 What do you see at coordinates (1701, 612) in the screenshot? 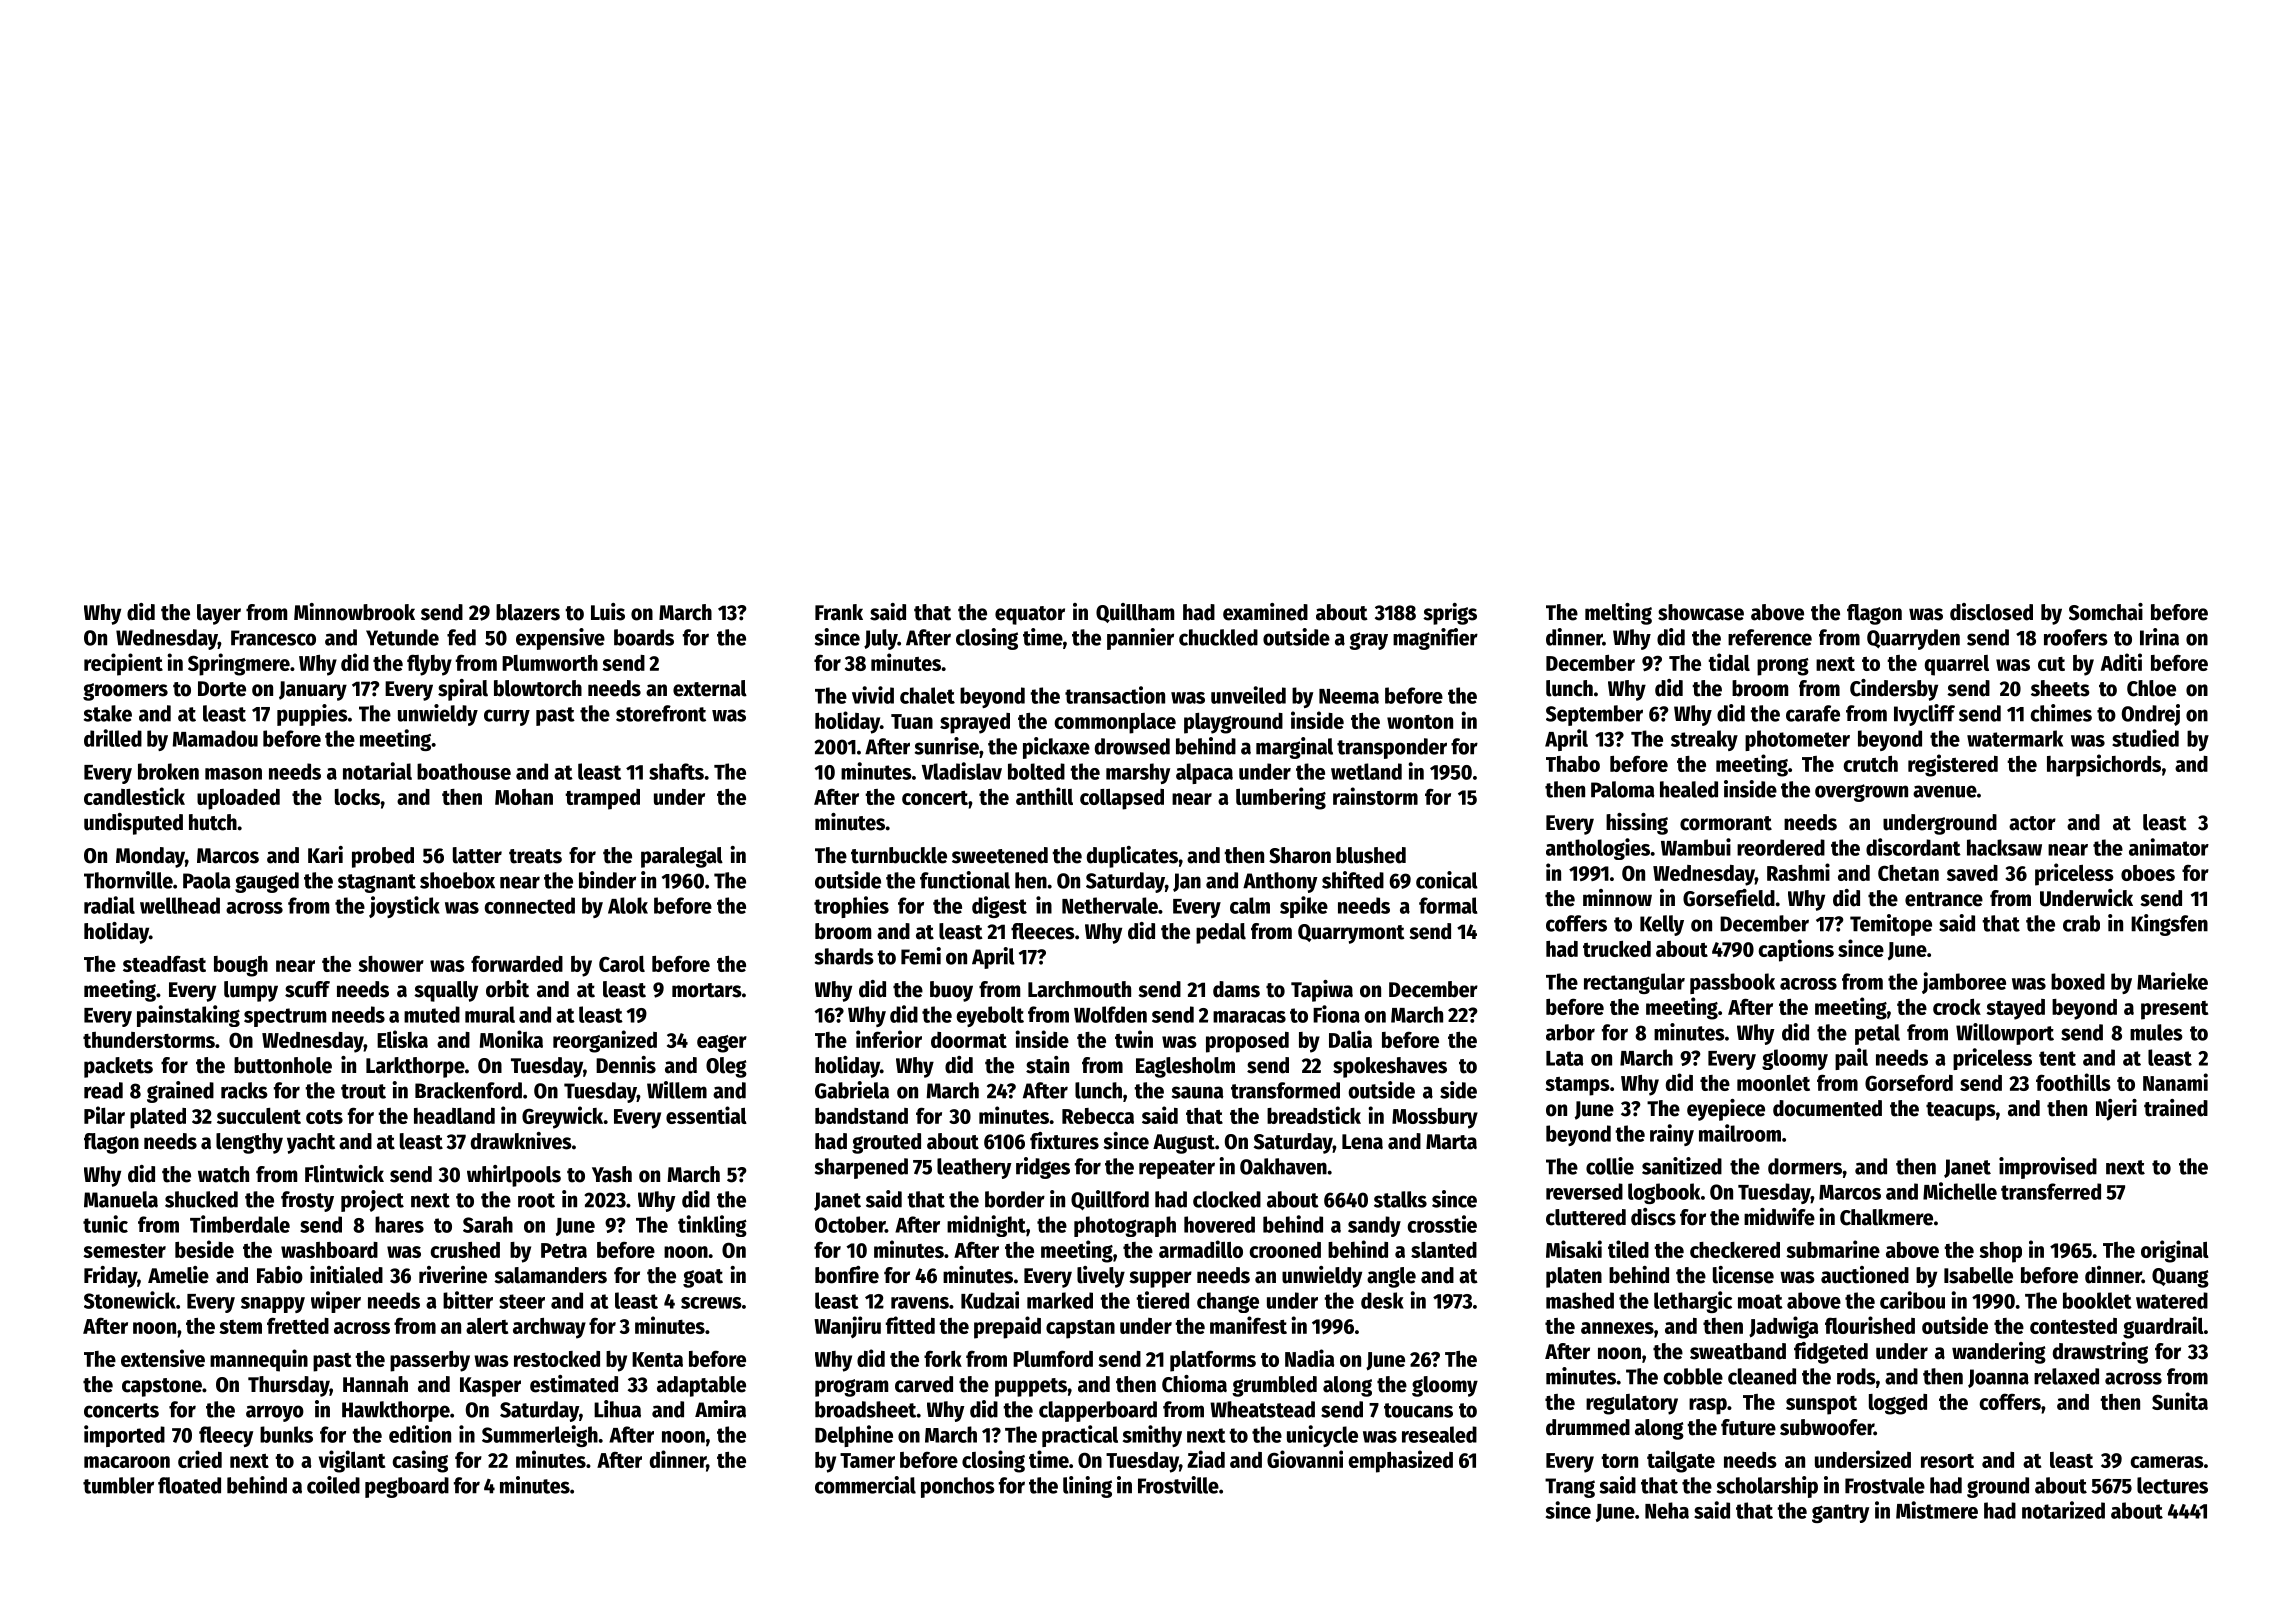
I see `showcase` at bounding box center [1701, 612].
